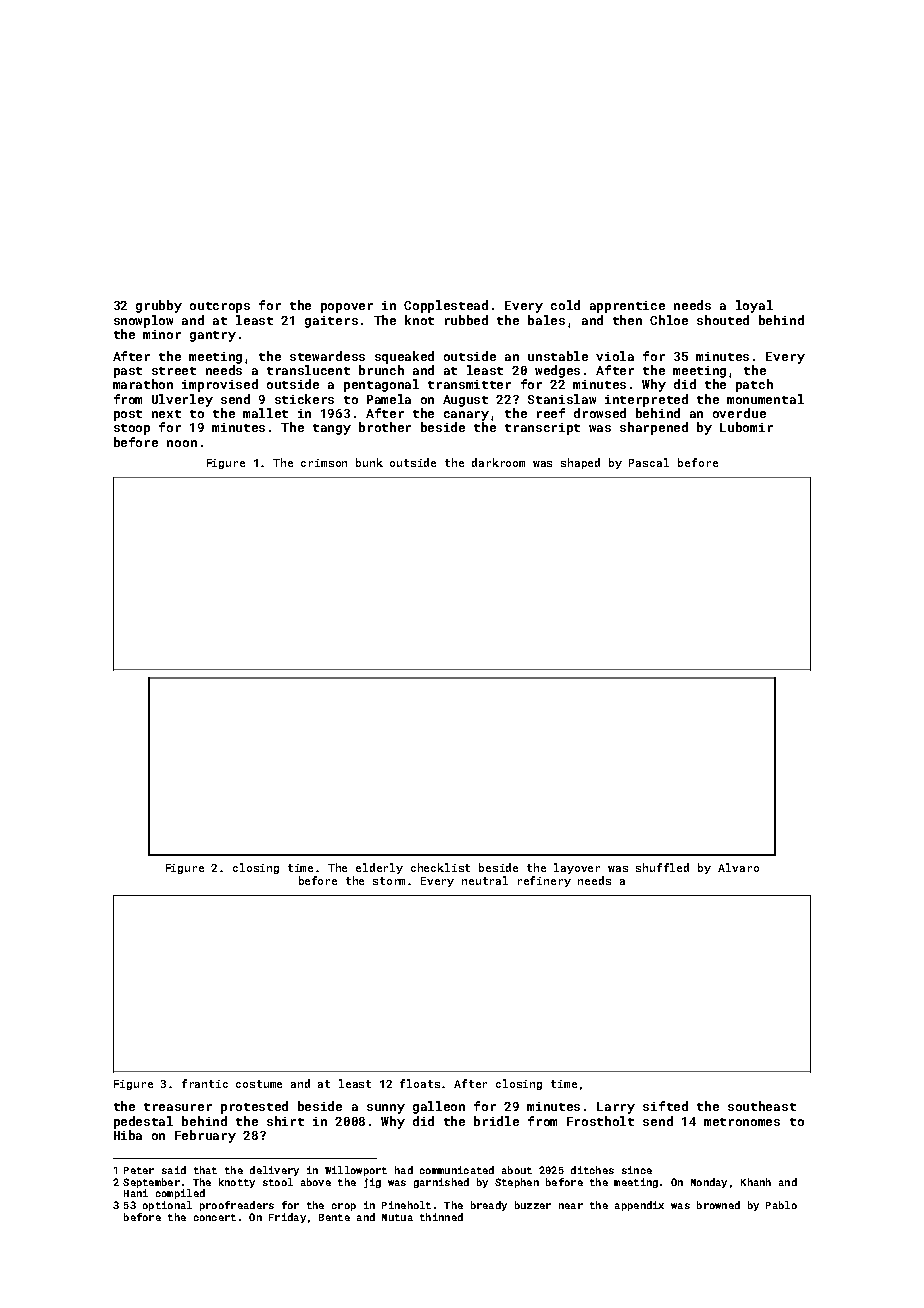 The width and height of the page is (924, 1308). Describe the element at coordinates (580, 463) in the page. I see `shaped` at that location.
